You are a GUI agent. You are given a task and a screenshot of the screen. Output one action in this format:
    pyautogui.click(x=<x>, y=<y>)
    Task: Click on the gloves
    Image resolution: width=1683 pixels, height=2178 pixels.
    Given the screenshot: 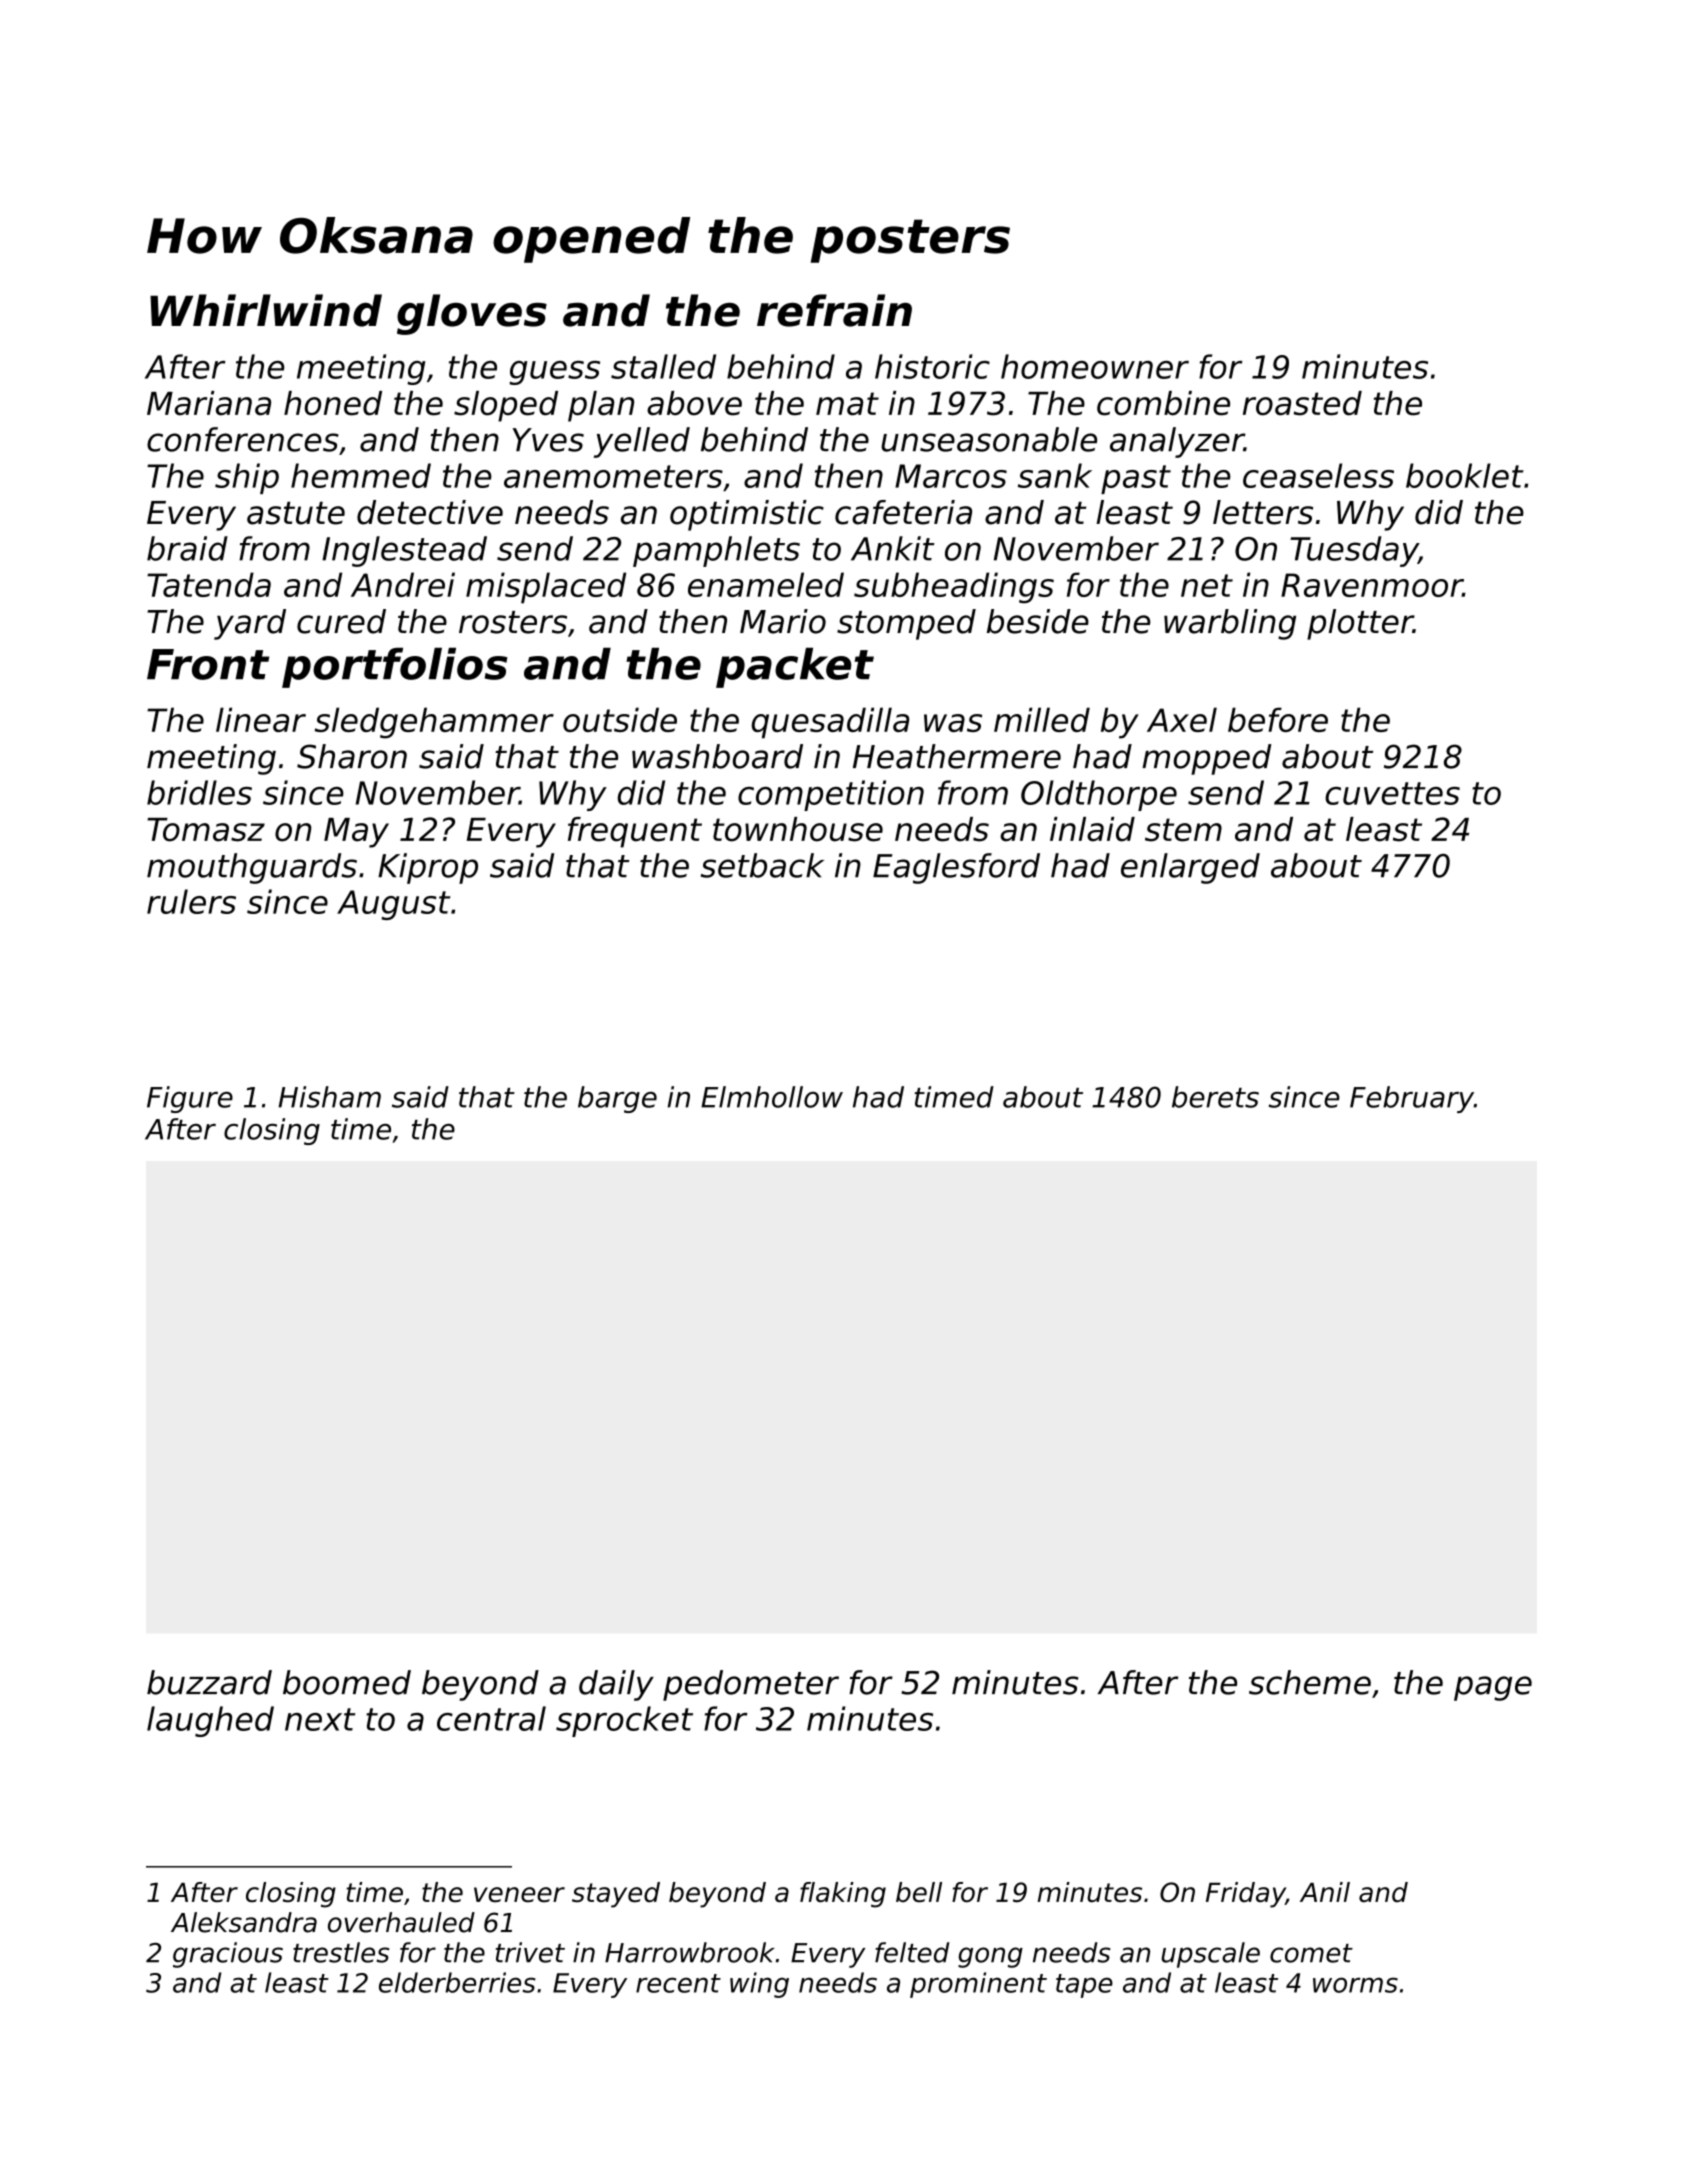 What is the action you would take?
    pyautogui.click(x=472, y=314)
